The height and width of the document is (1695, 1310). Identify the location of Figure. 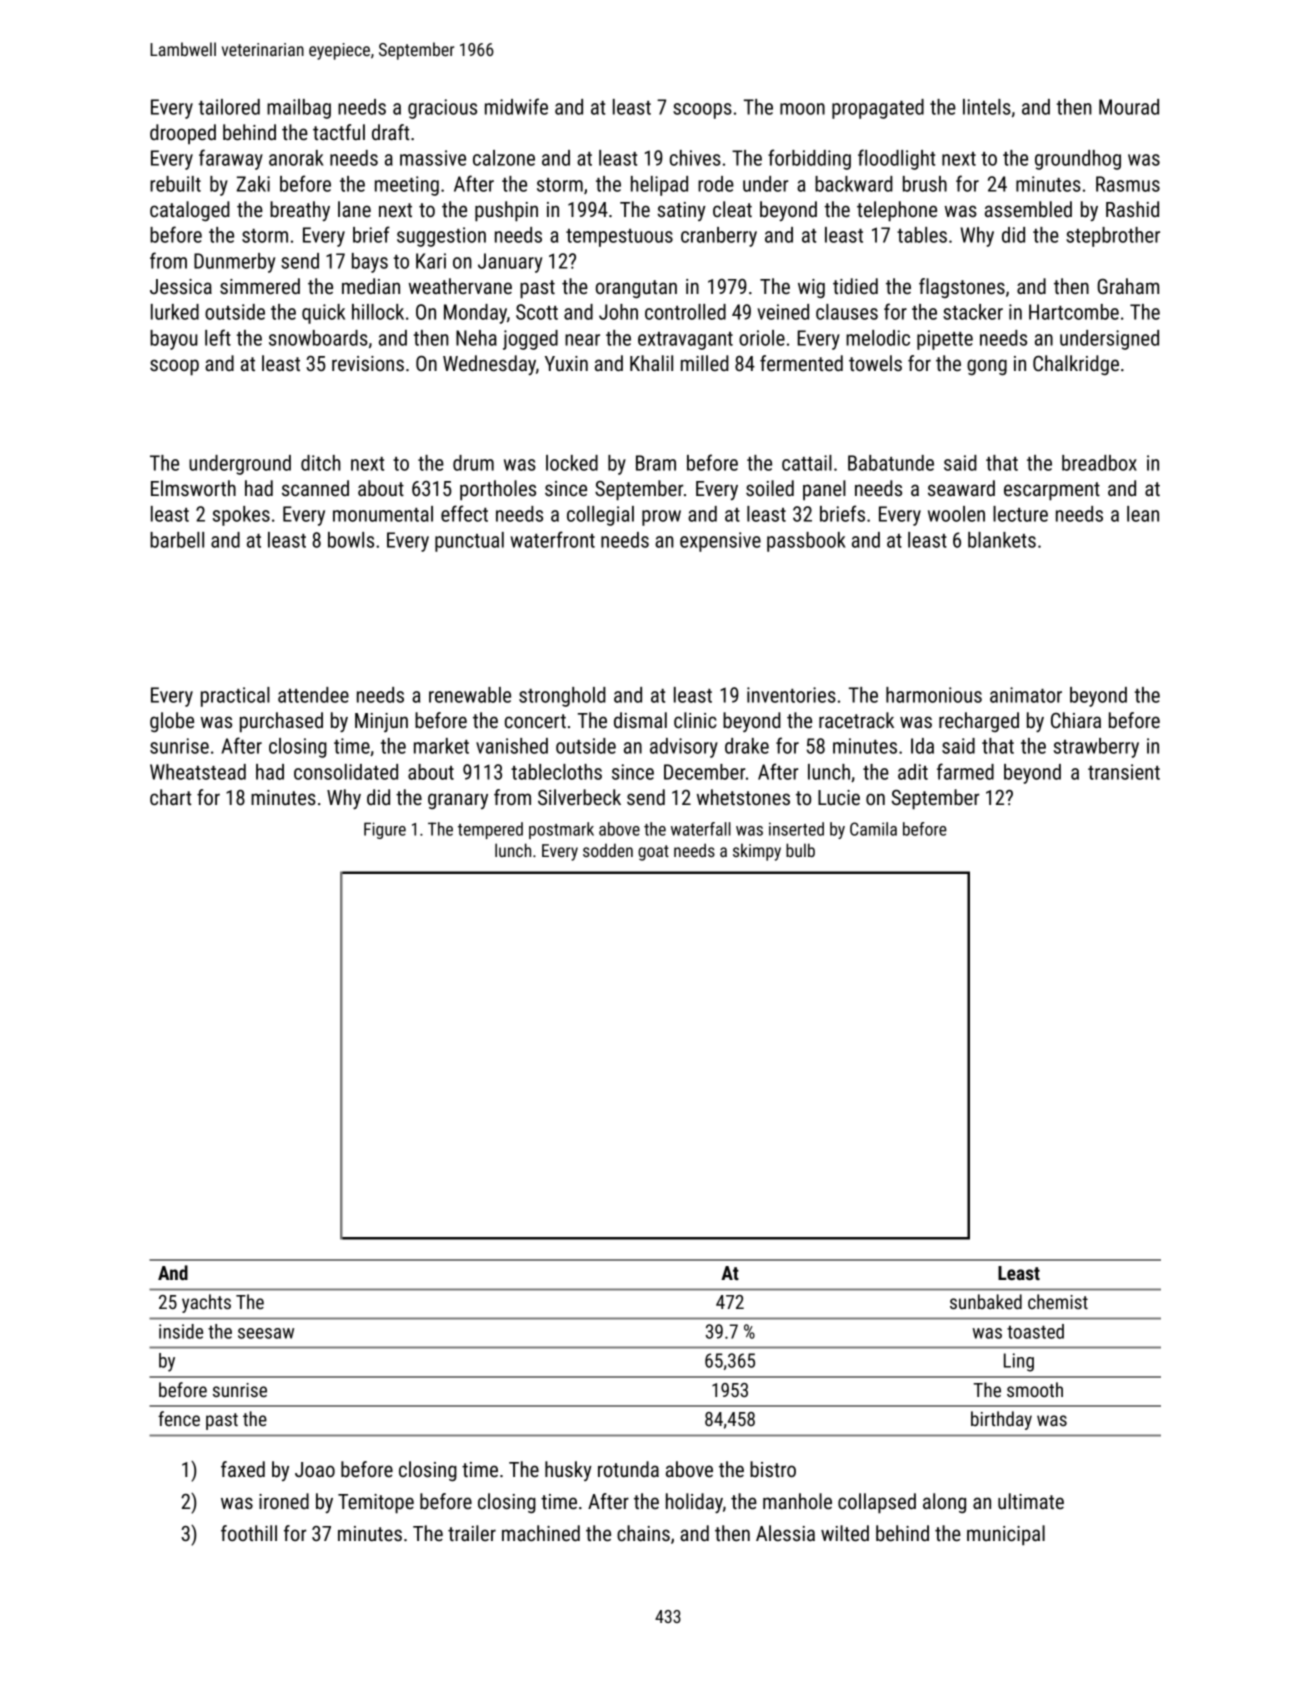
(385, 830).
